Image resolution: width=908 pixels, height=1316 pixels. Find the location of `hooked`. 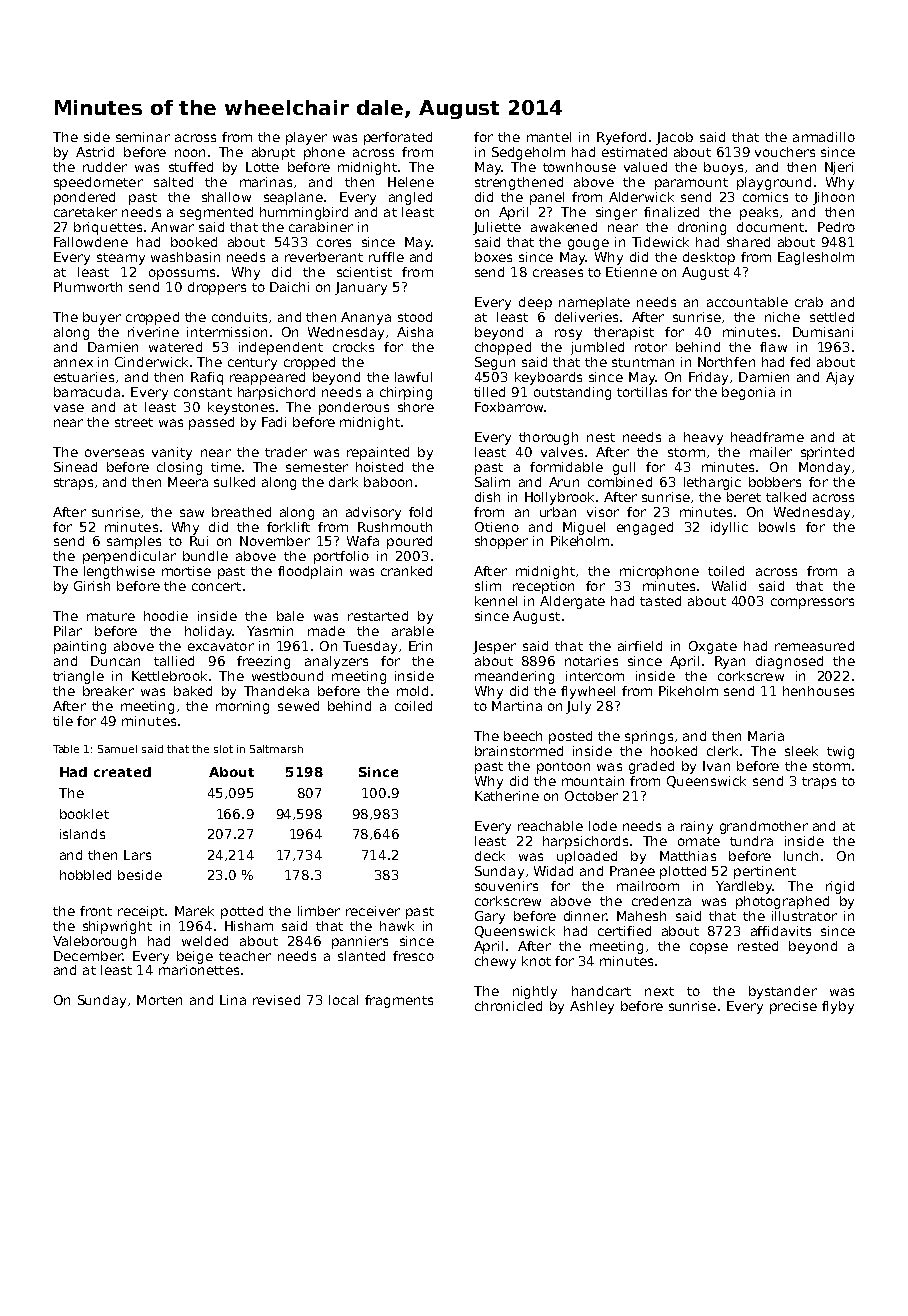

hooked is located at coordinates (674, 751).
